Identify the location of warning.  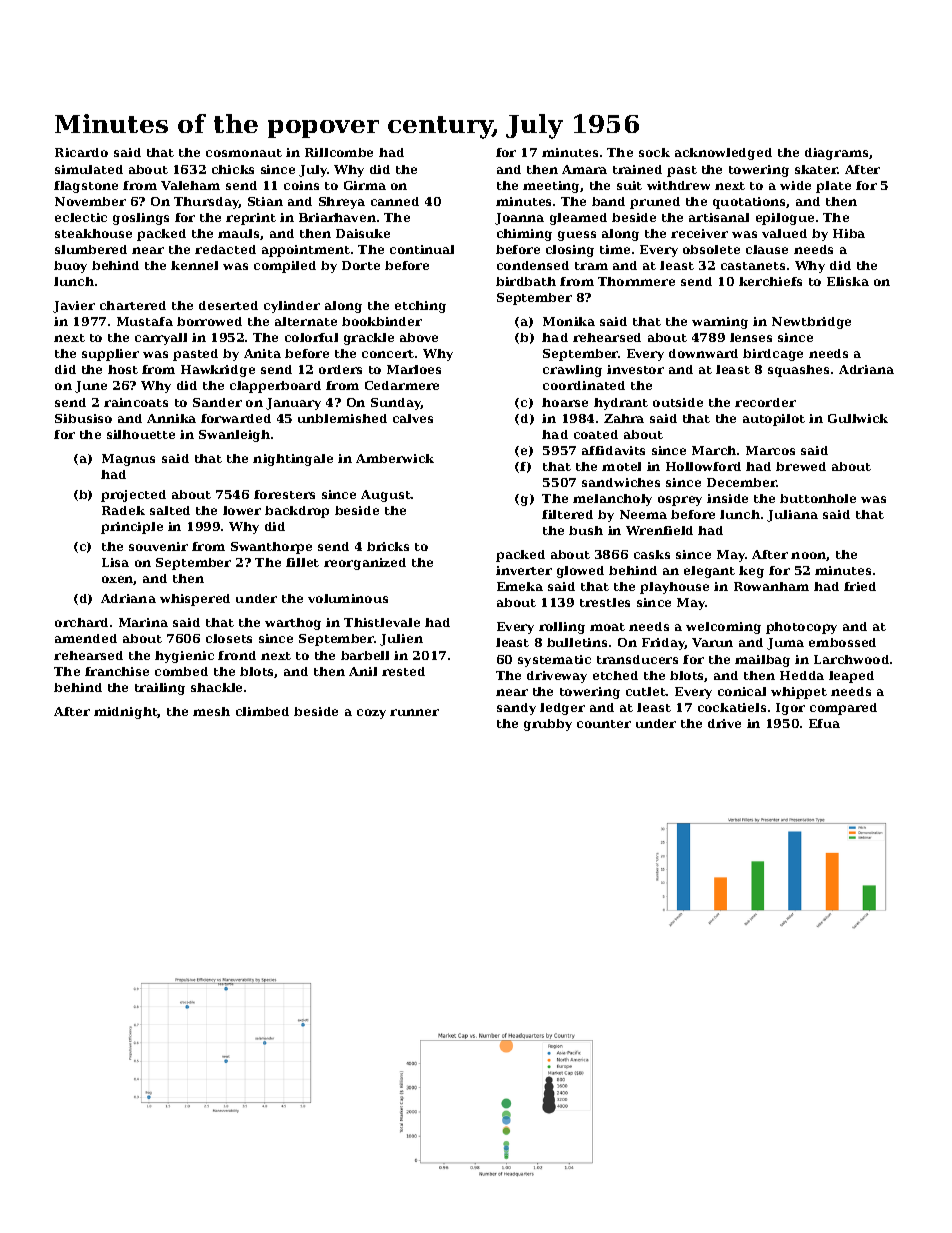
(720, 323).
